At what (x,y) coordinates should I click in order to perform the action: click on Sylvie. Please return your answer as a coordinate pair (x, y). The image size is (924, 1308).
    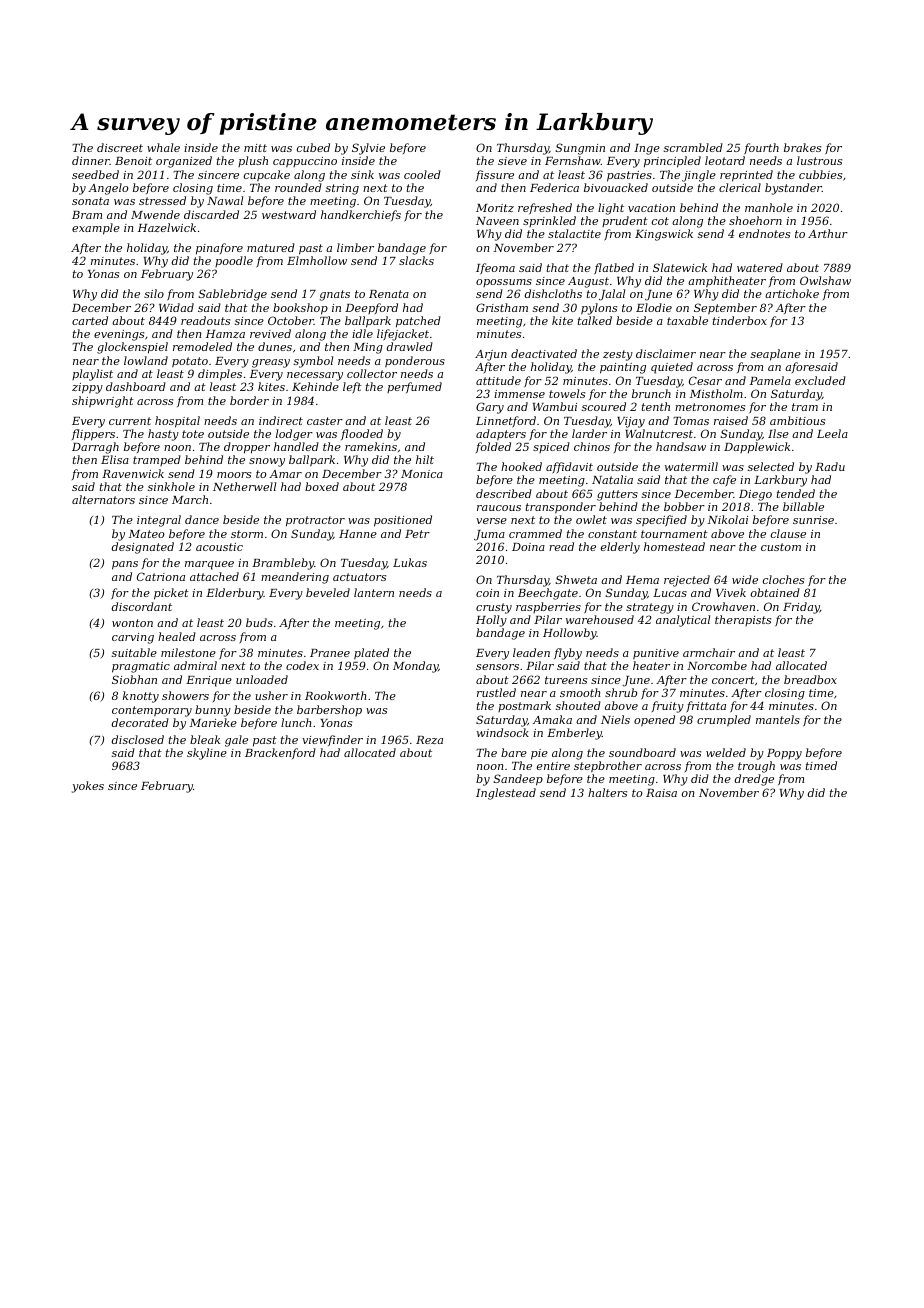
    Looking at the image, I should click on (368, 149).
